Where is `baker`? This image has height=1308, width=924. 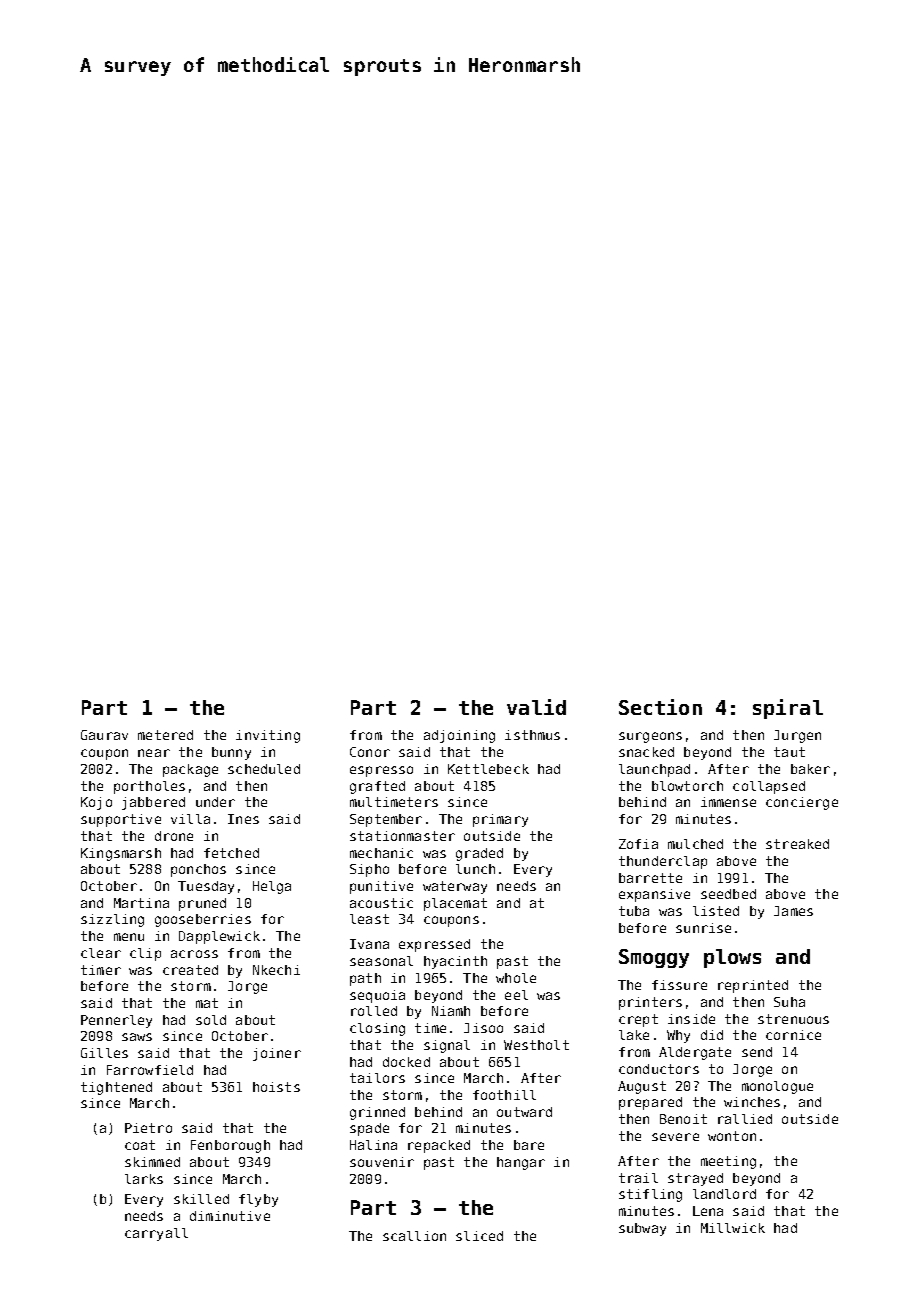 baker is located at coordinates (810, 769).
